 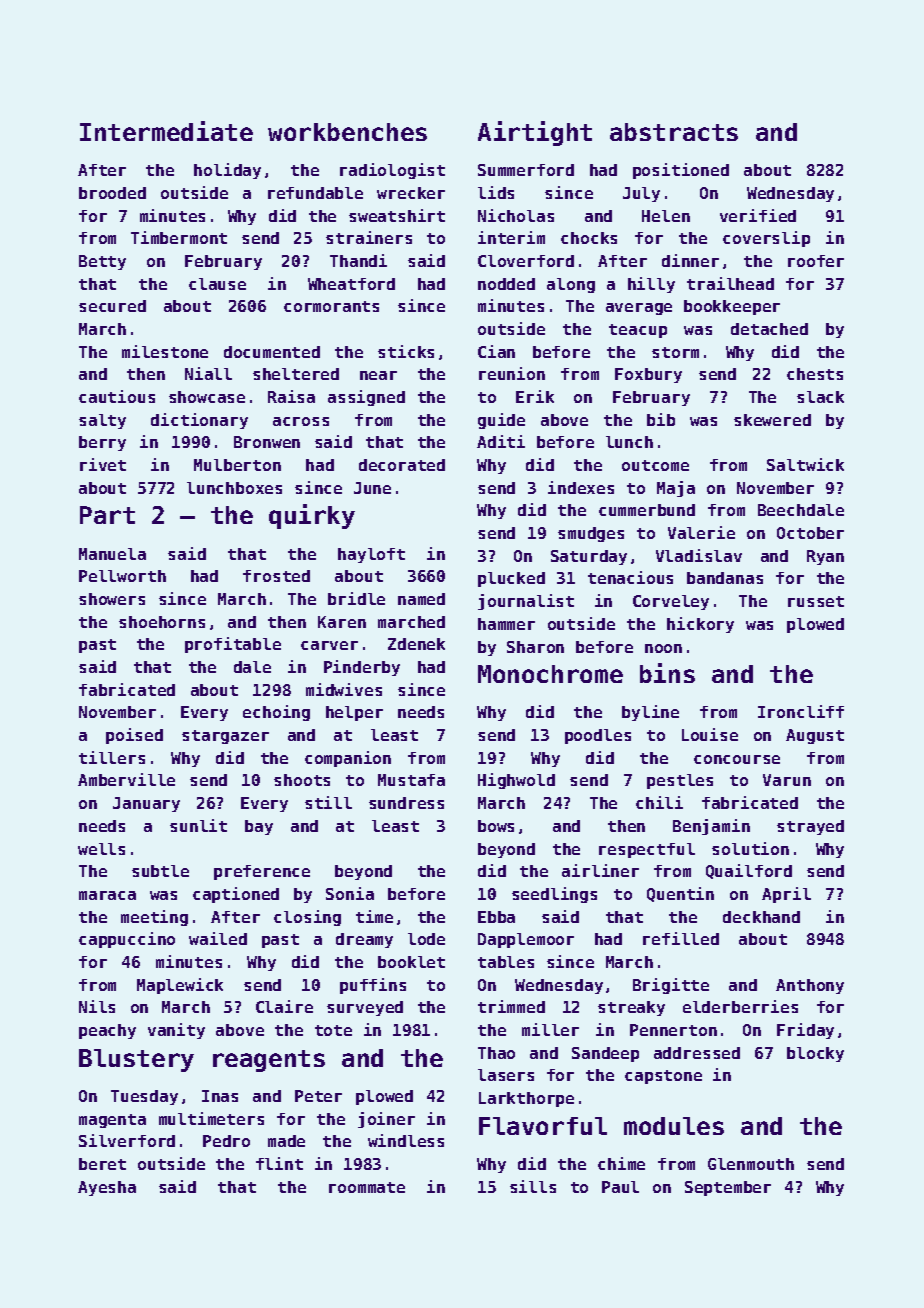 What do you see at coordinates (103, 464) in the image?
I see `rivet` at bounding box center [103, 464].
